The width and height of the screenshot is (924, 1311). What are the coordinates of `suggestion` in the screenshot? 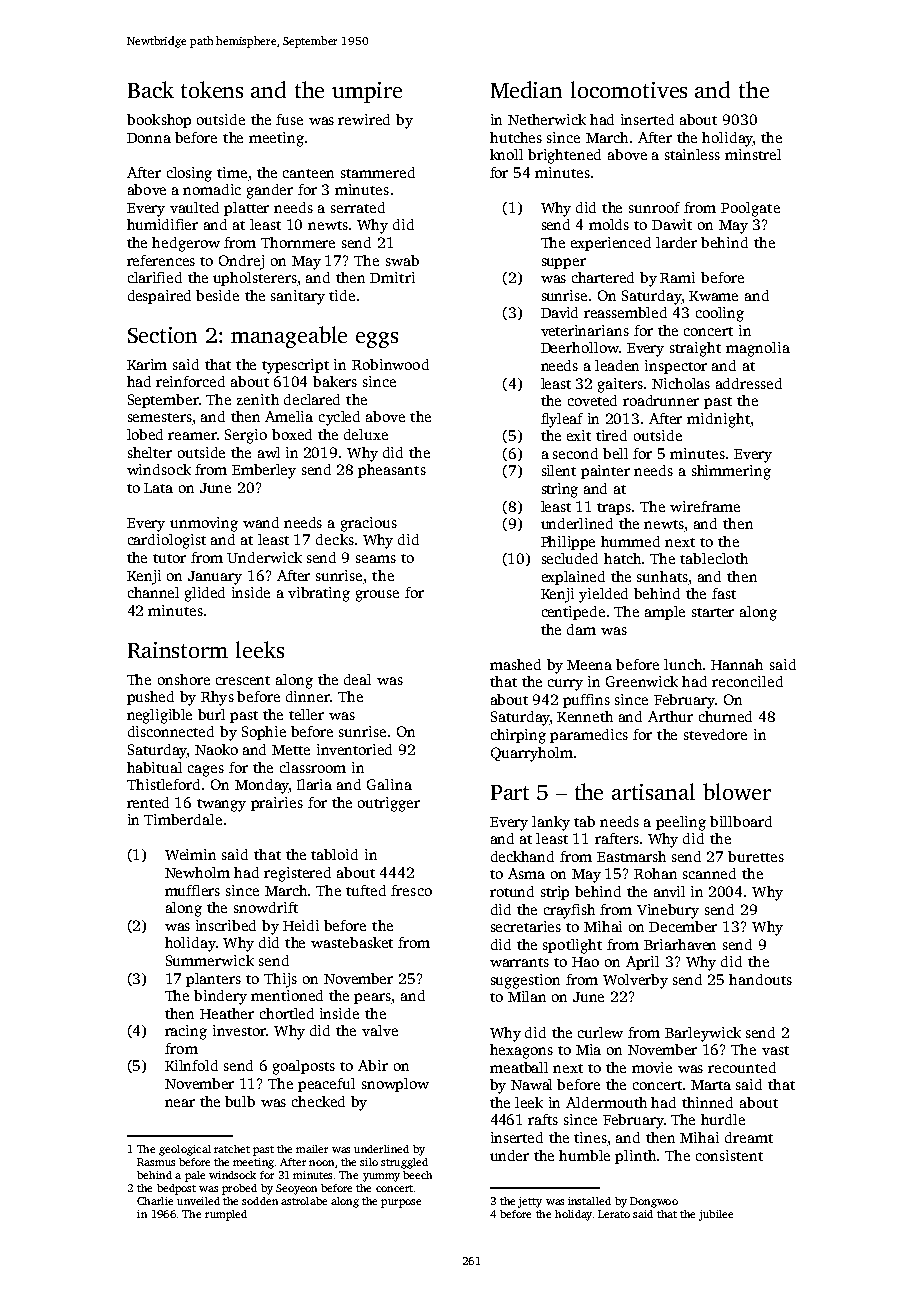 It's located at (525, 981).
